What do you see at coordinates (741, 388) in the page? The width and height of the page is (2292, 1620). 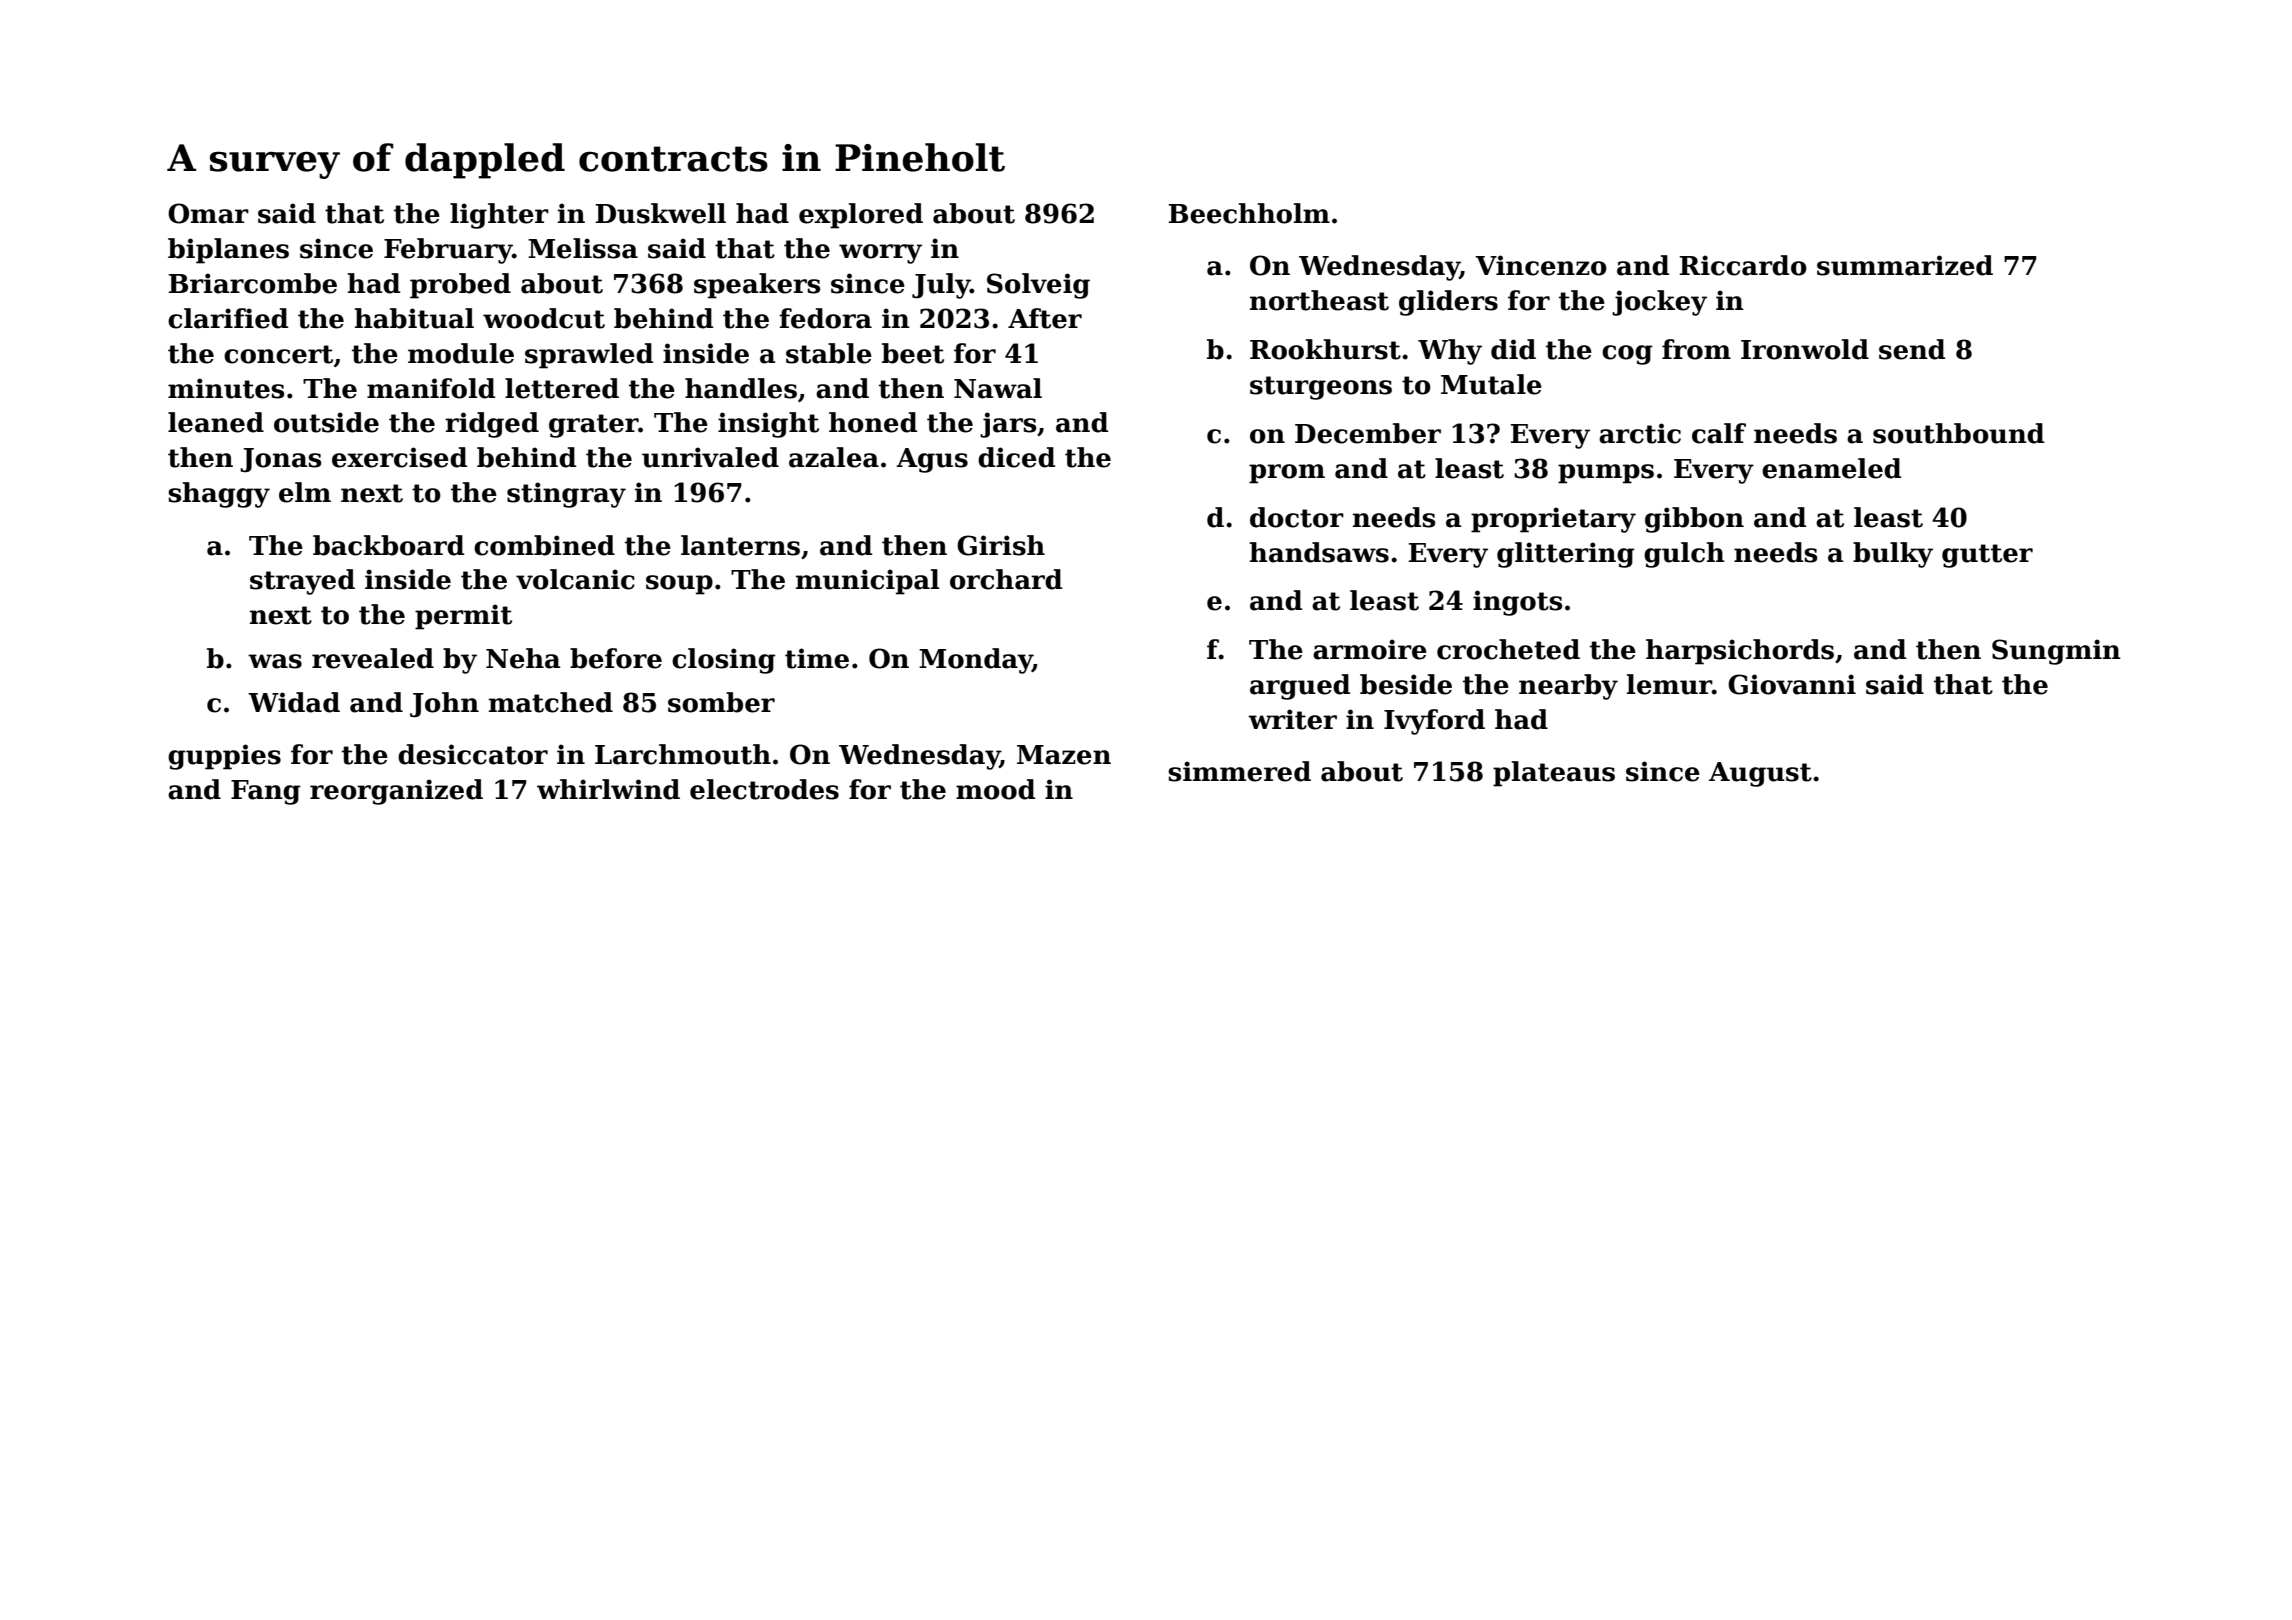 I see `handles` at bounding box center [741, 388].
